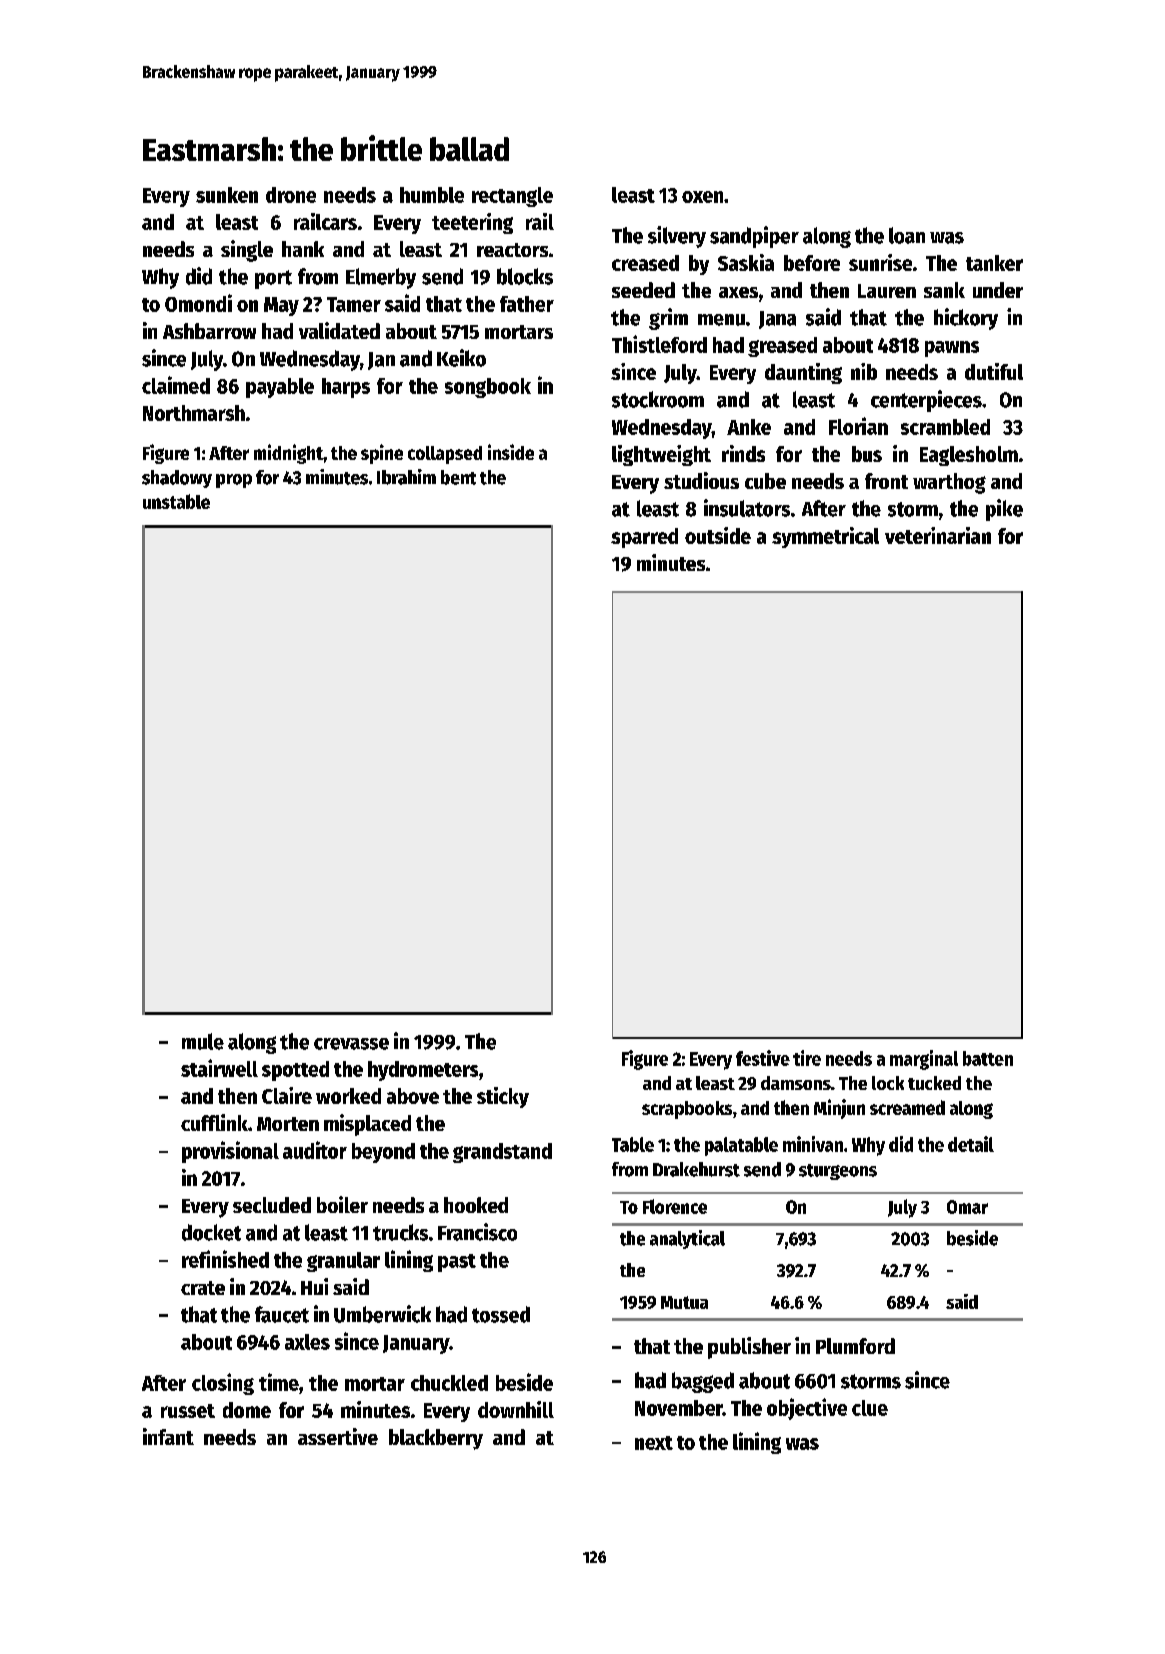 Image resolution: width=1165 pixels, height=1654 pixels. Describe the element at coordinates (718, 535) in the screenshot. I see `outside` at that location.
